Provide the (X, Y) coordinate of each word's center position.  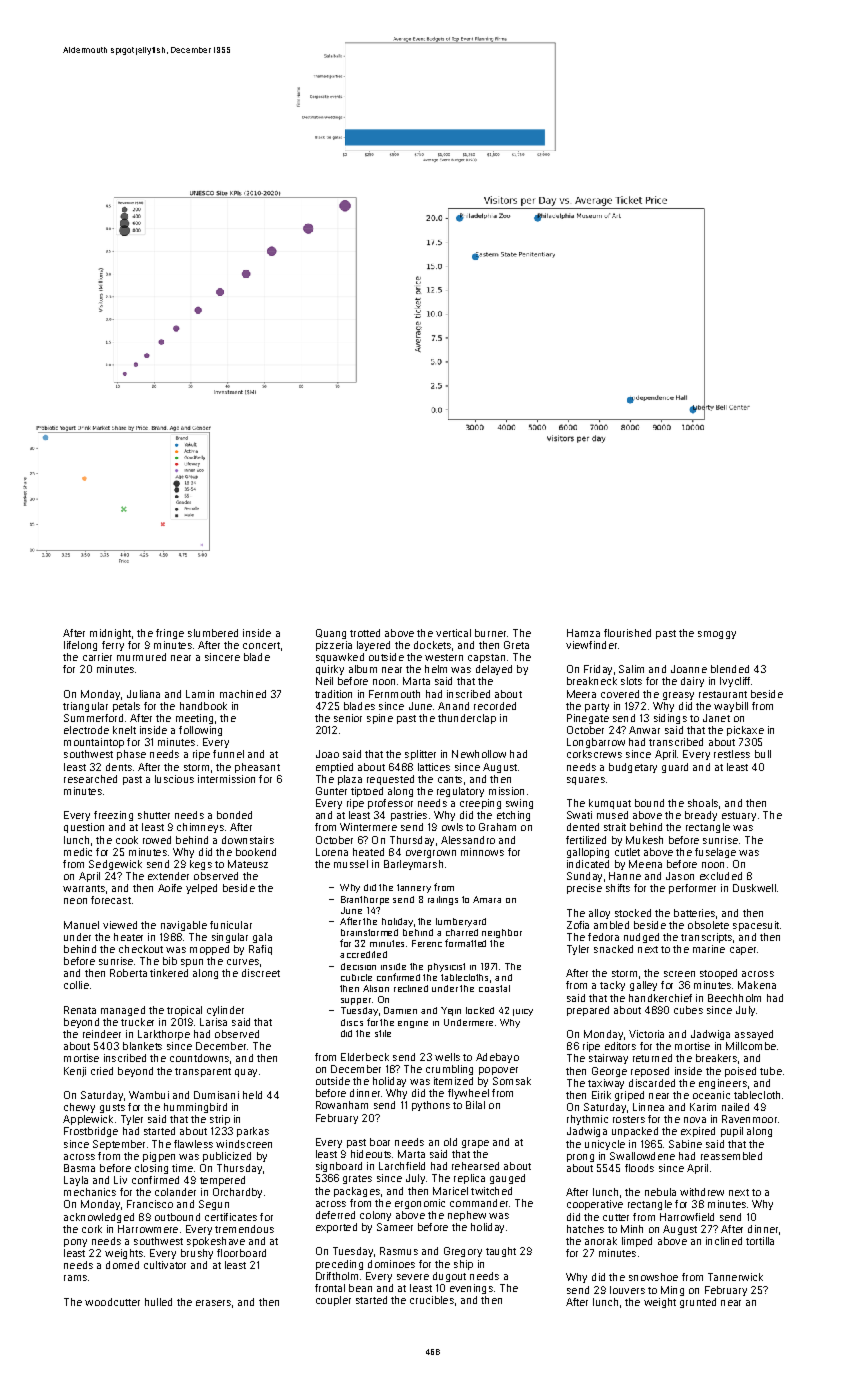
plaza (350, 780)
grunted (698, 1303)
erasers (213, 1303)
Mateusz (248, 864)
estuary (739, 816)
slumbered (213, 633)
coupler (333, 1301)
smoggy (717, 635)
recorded (495, 706)
